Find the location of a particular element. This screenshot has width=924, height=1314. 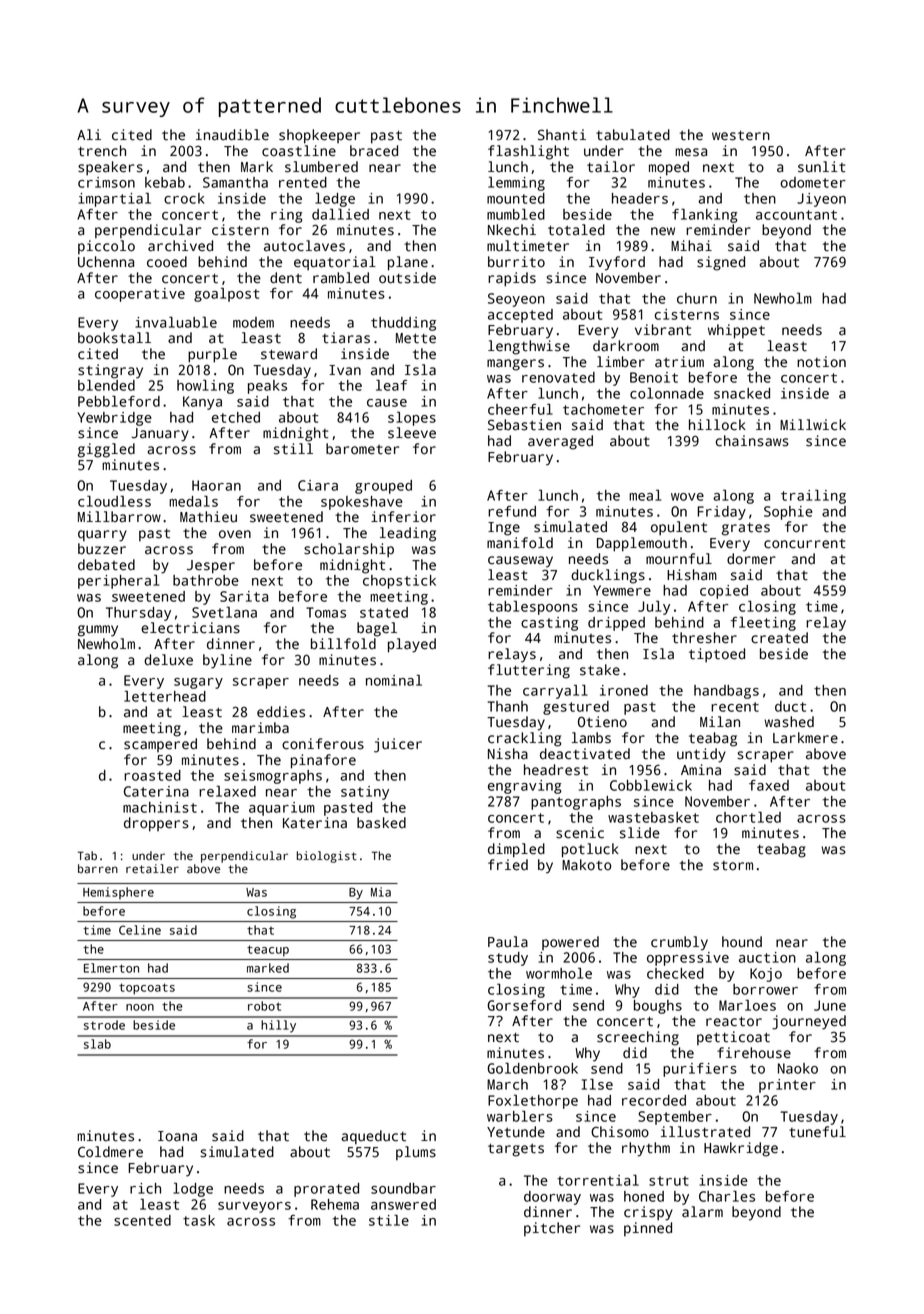

pitcher is located at coordinates (552, 1229).
